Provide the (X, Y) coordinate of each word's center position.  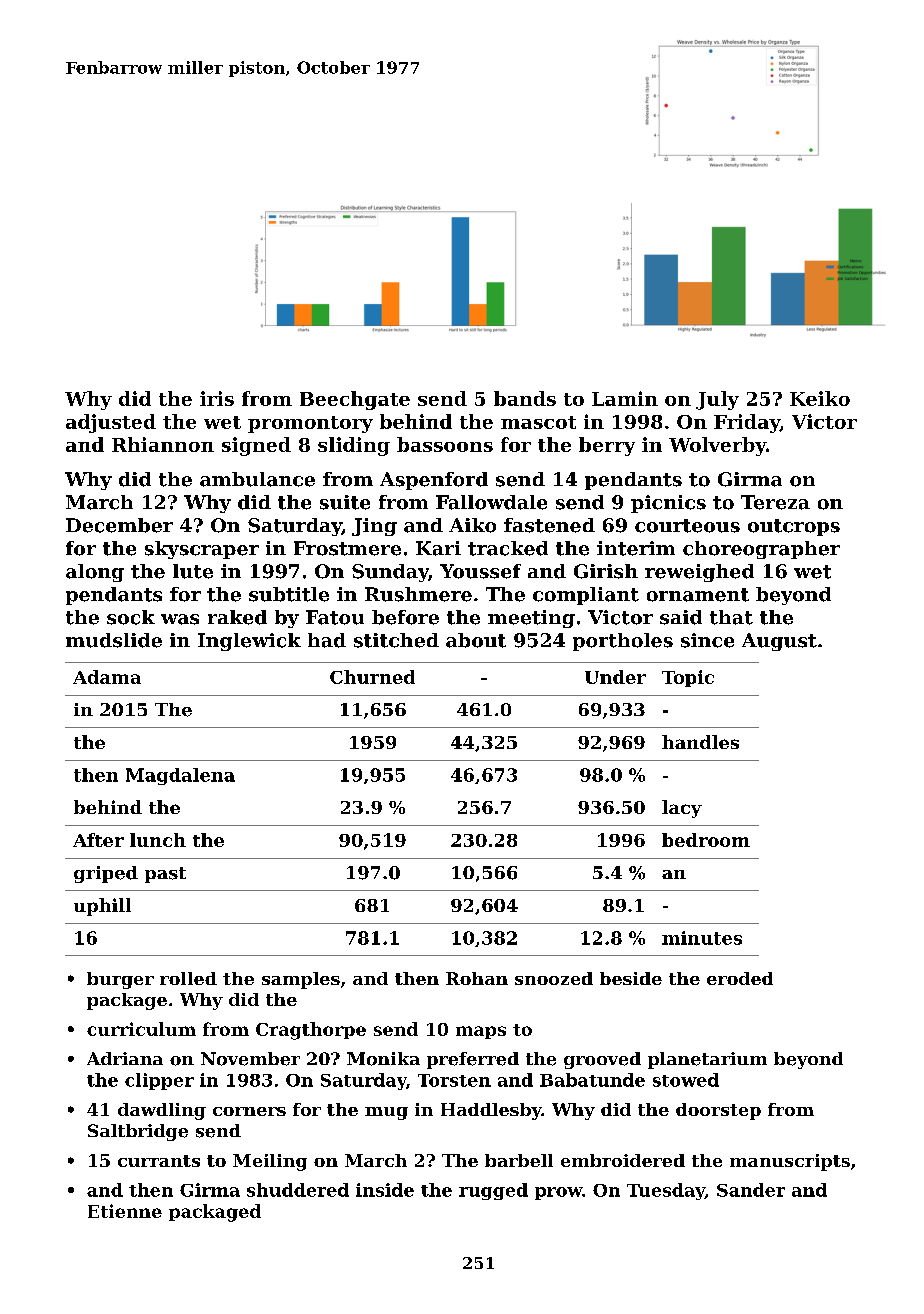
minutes (702, 938)
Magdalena (180, 776)
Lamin (625, 398)
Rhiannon (163, 444)
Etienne (125, 1211)
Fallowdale (491, 502)
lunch (158, 840)
